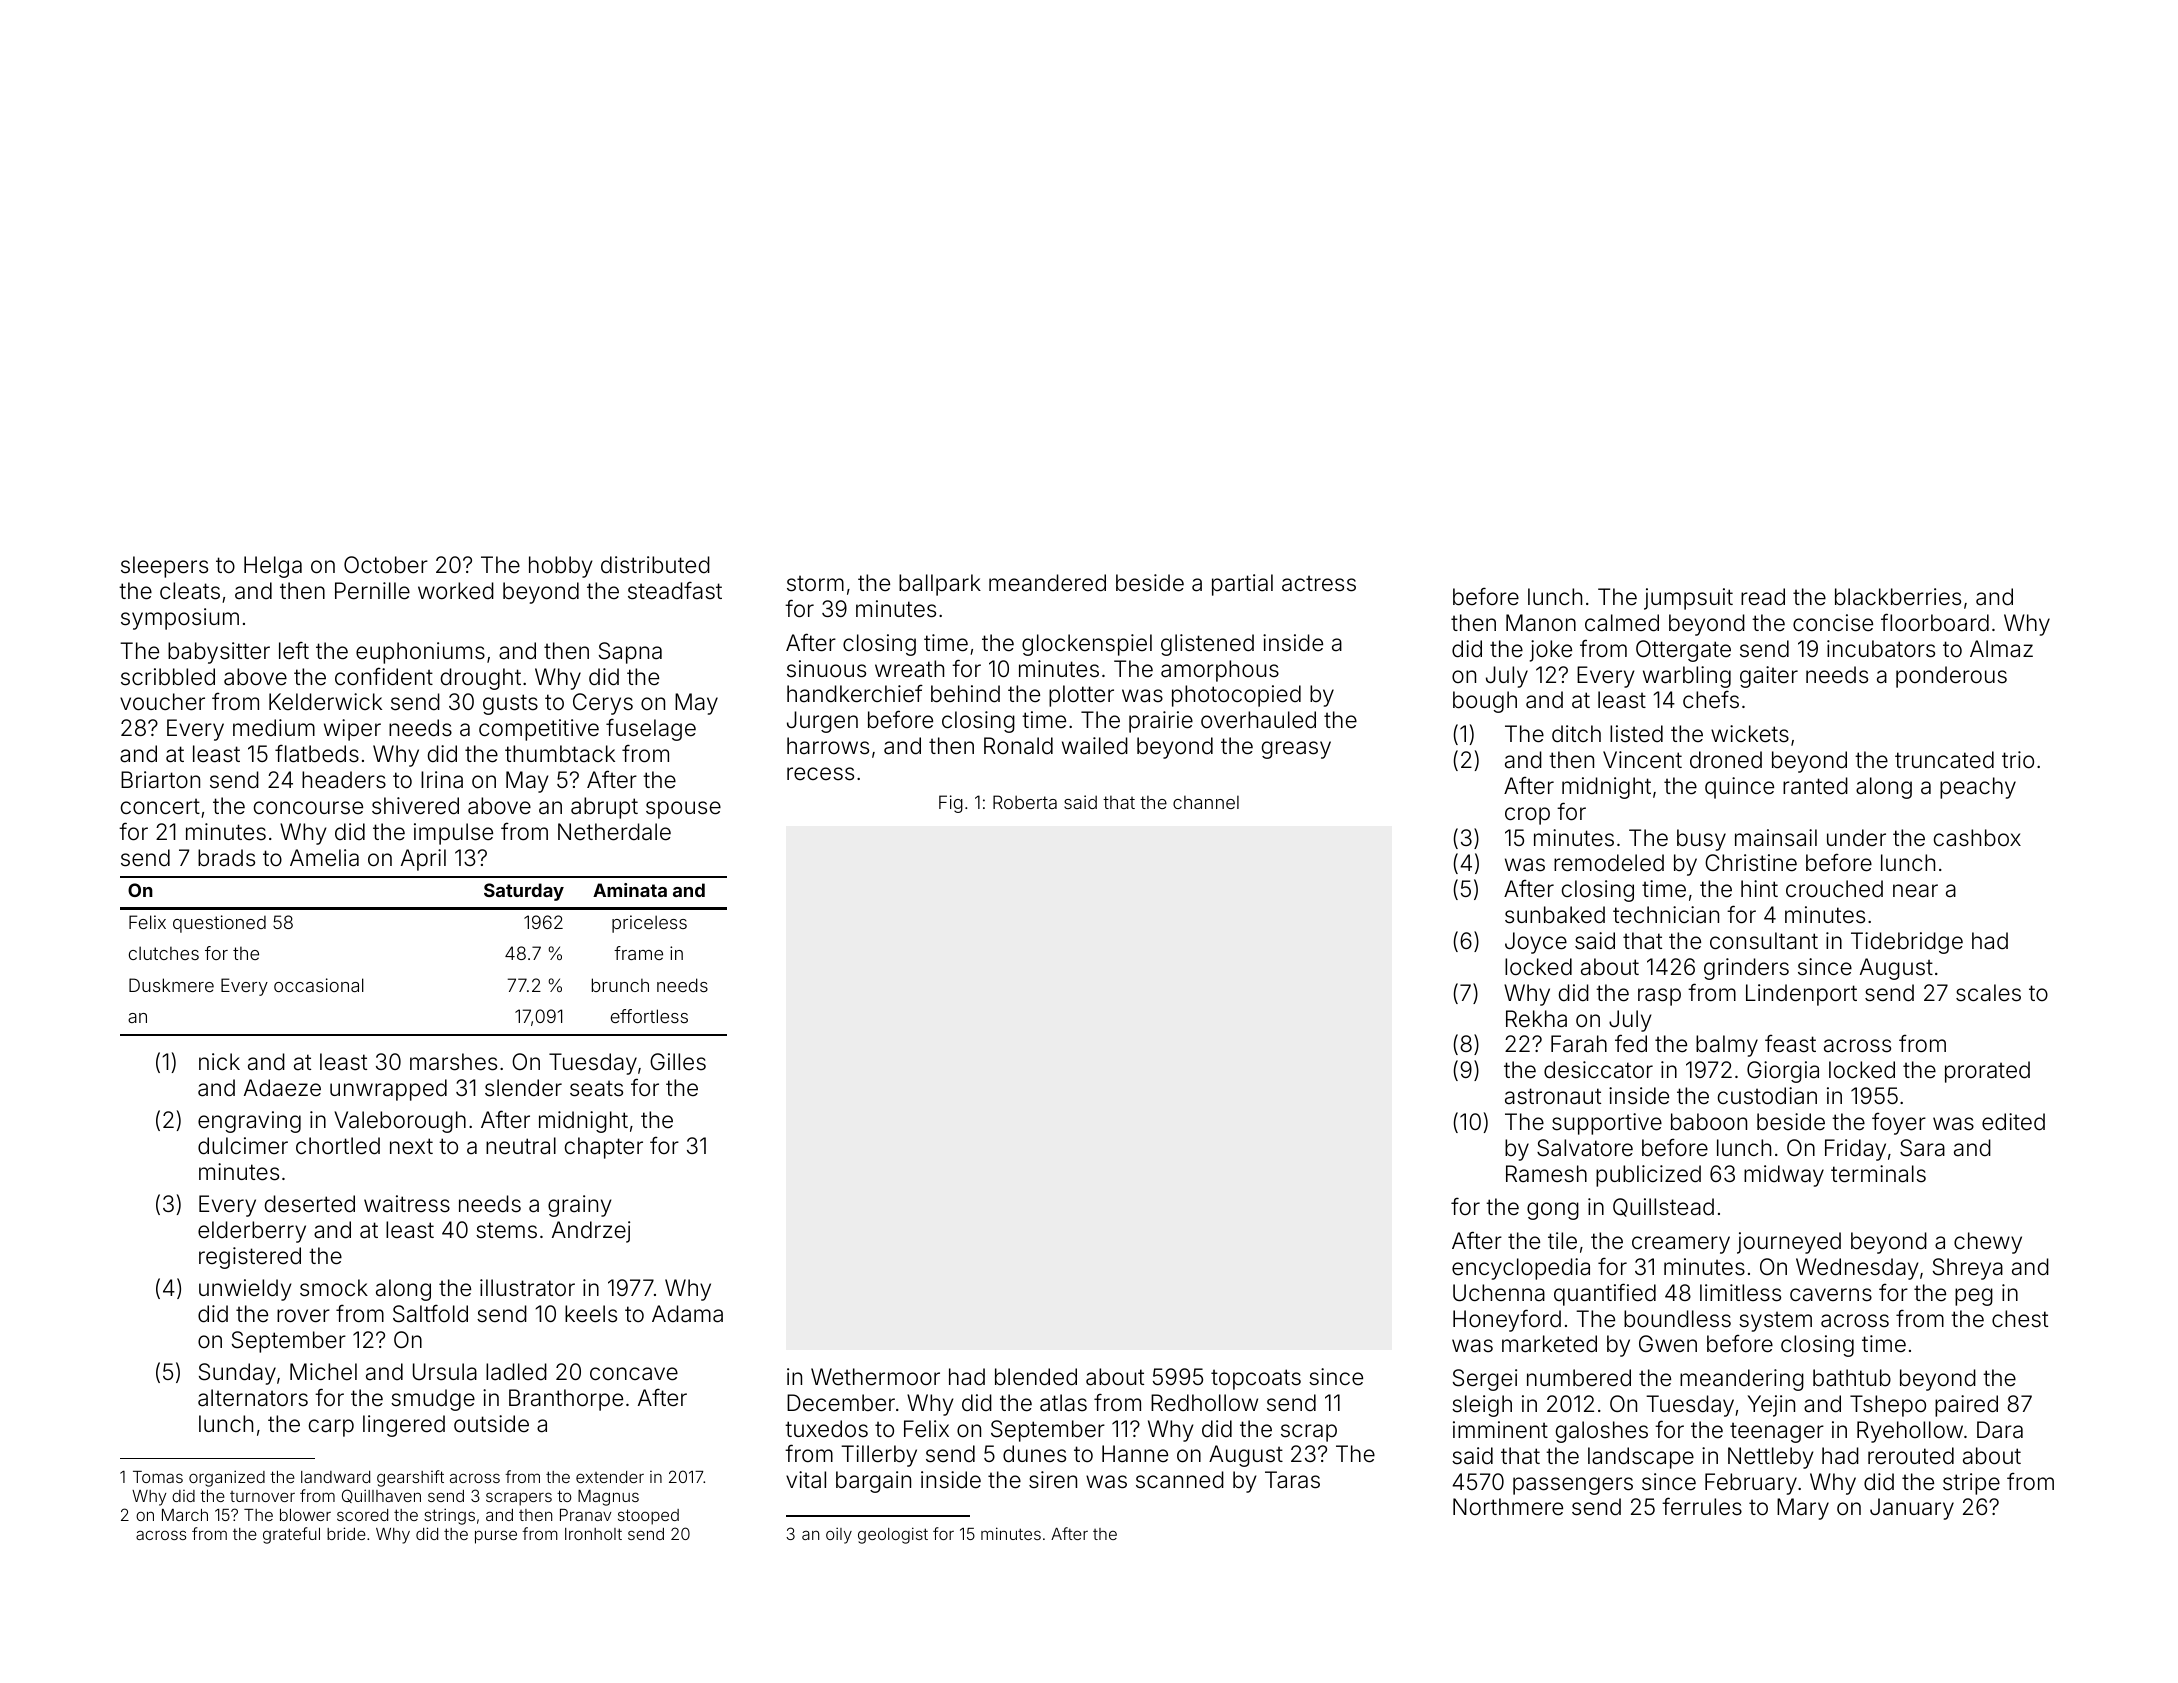 This image has width=2178, height=1683. I want to click on Gilles, so click(678, 1061).
